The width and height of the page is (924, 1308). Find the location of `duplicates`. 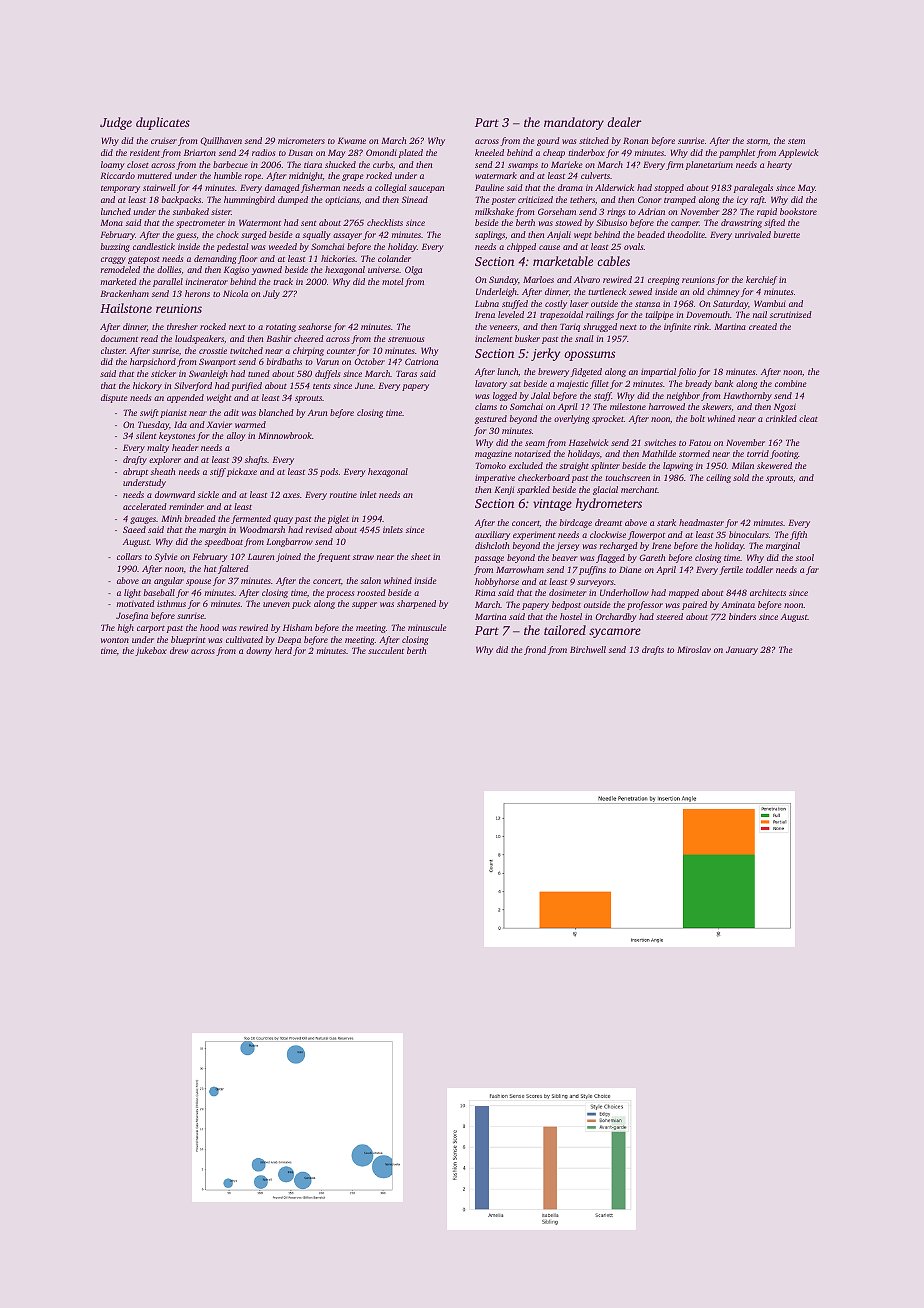

duplicates is located at coordinates (163, 123).
